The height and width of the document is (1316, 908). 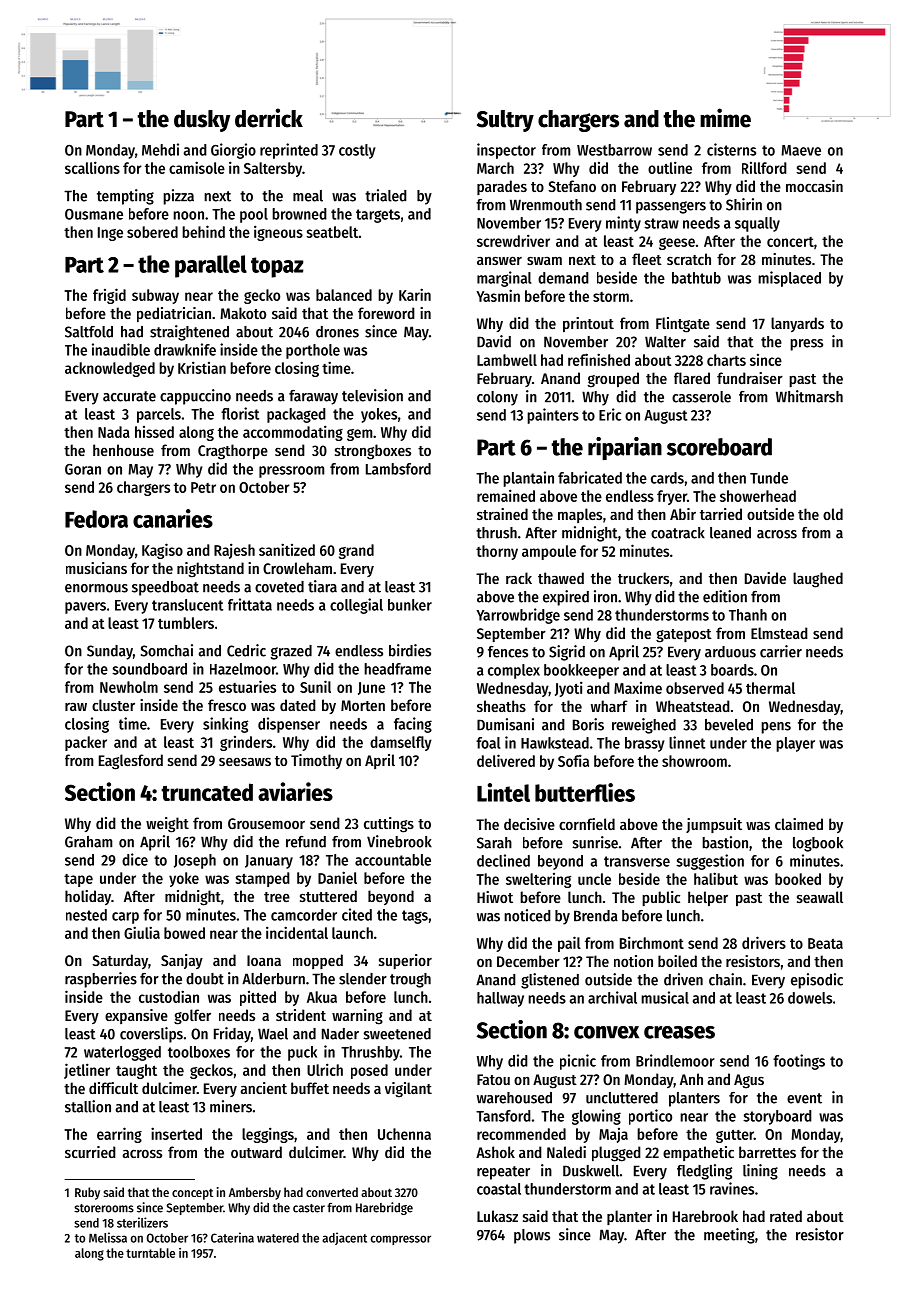 I want to click on derrick, so click(x=269, y=118).
